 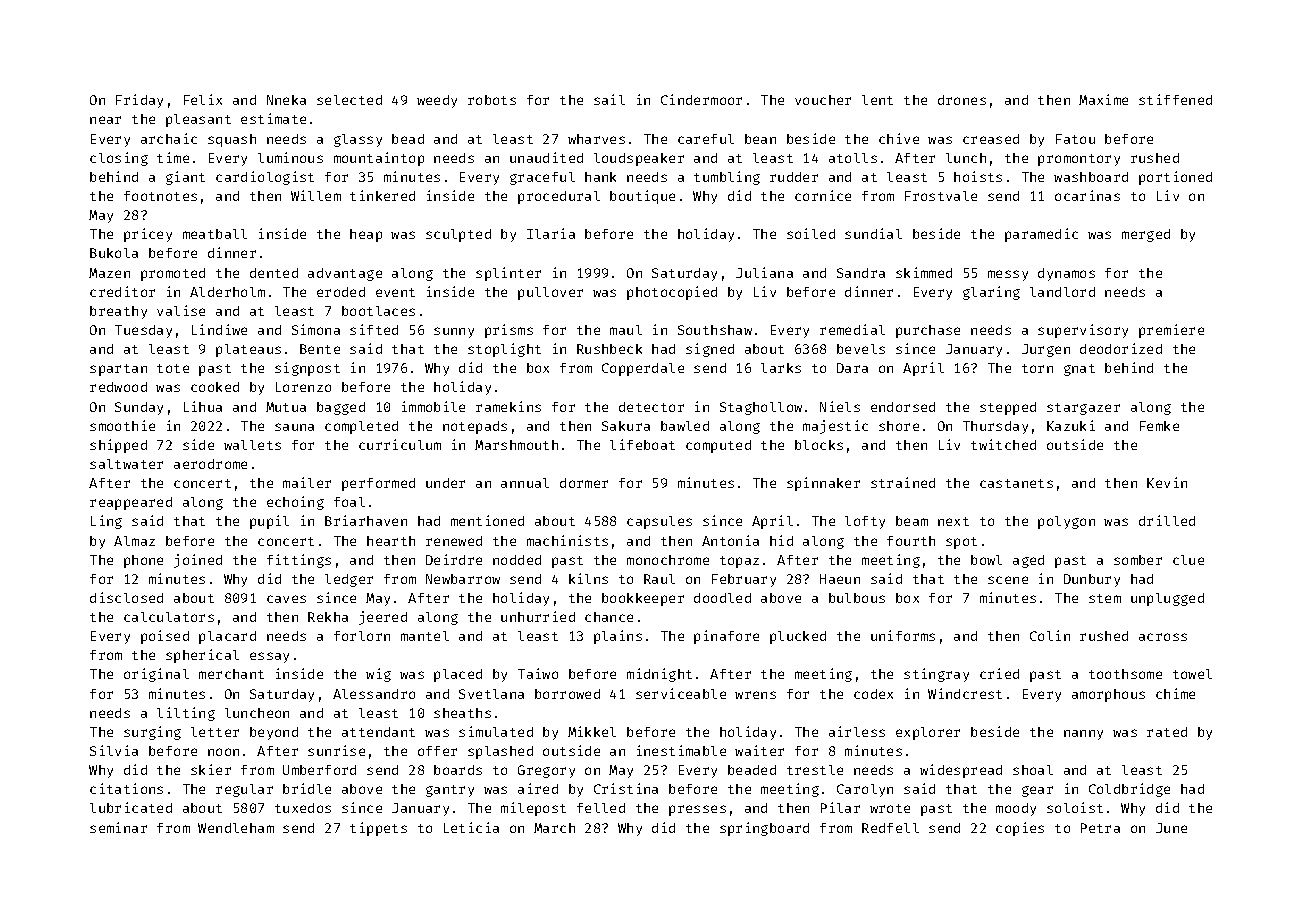 What do you see at coordinates (122, 425) in the document?
I see `smoothie` at bounding box center [122, 425].
